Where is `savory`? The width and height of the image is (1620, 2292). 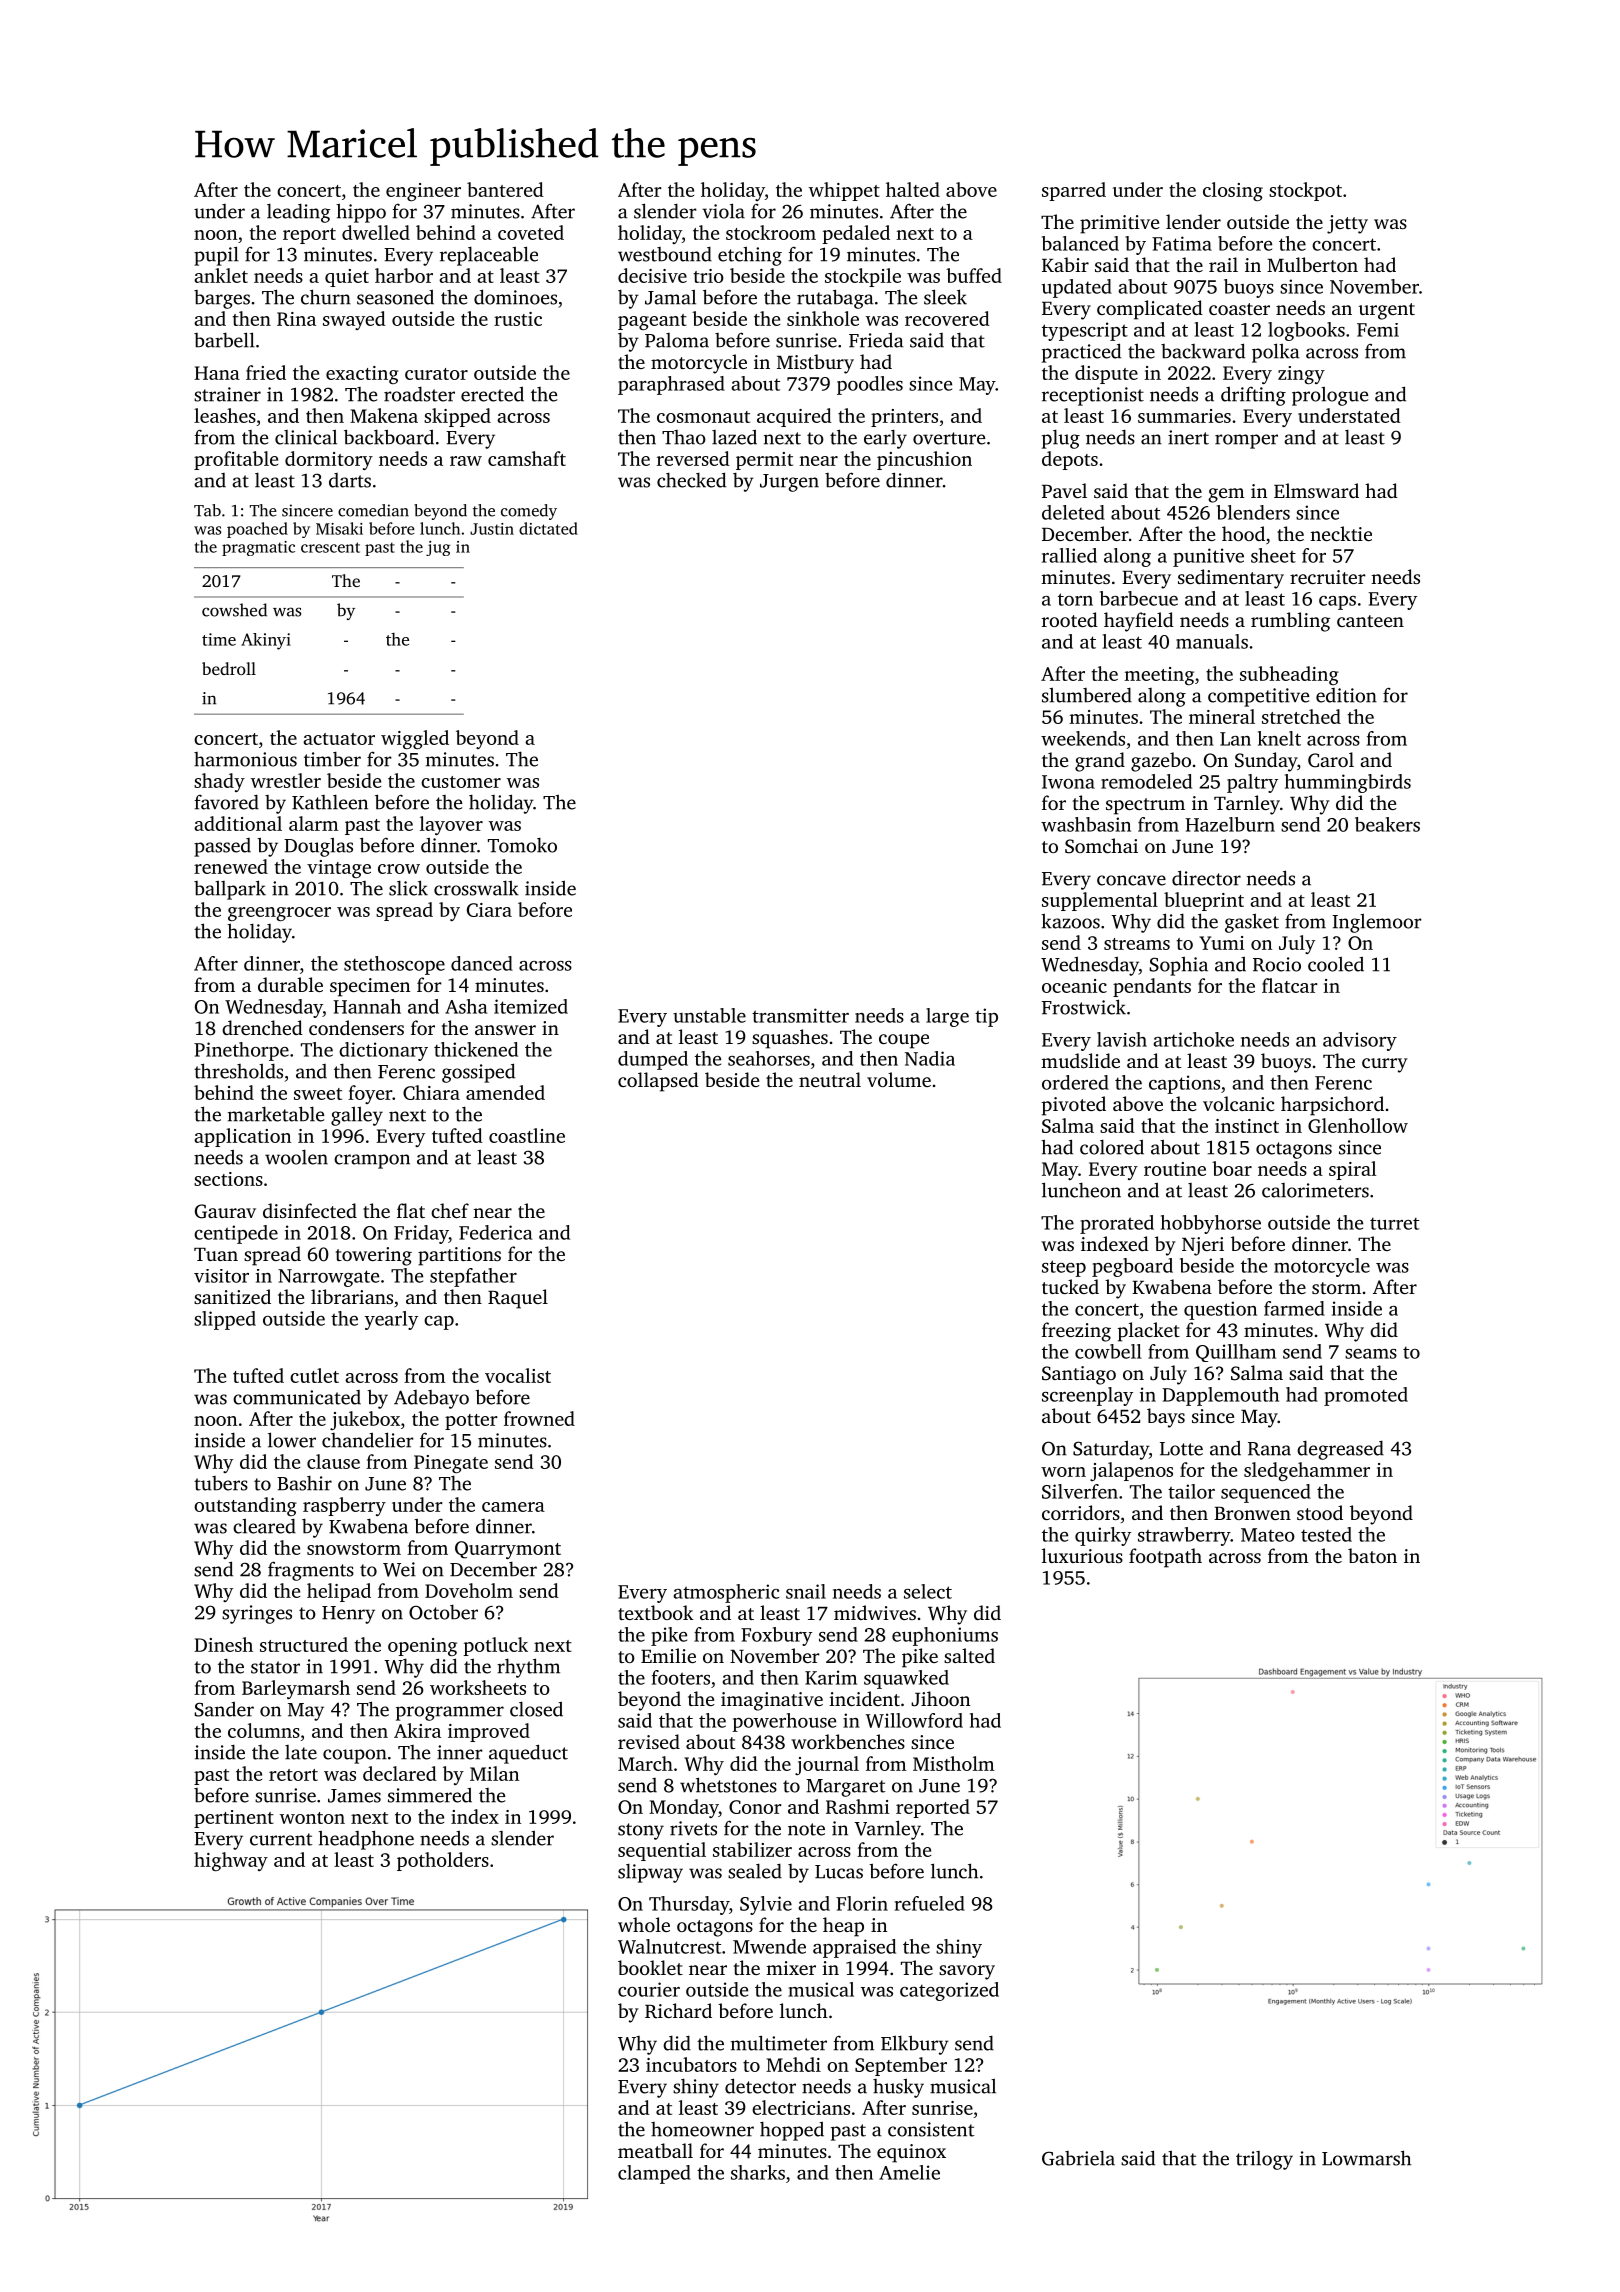
savory is located at coordinates (967, 1972).
